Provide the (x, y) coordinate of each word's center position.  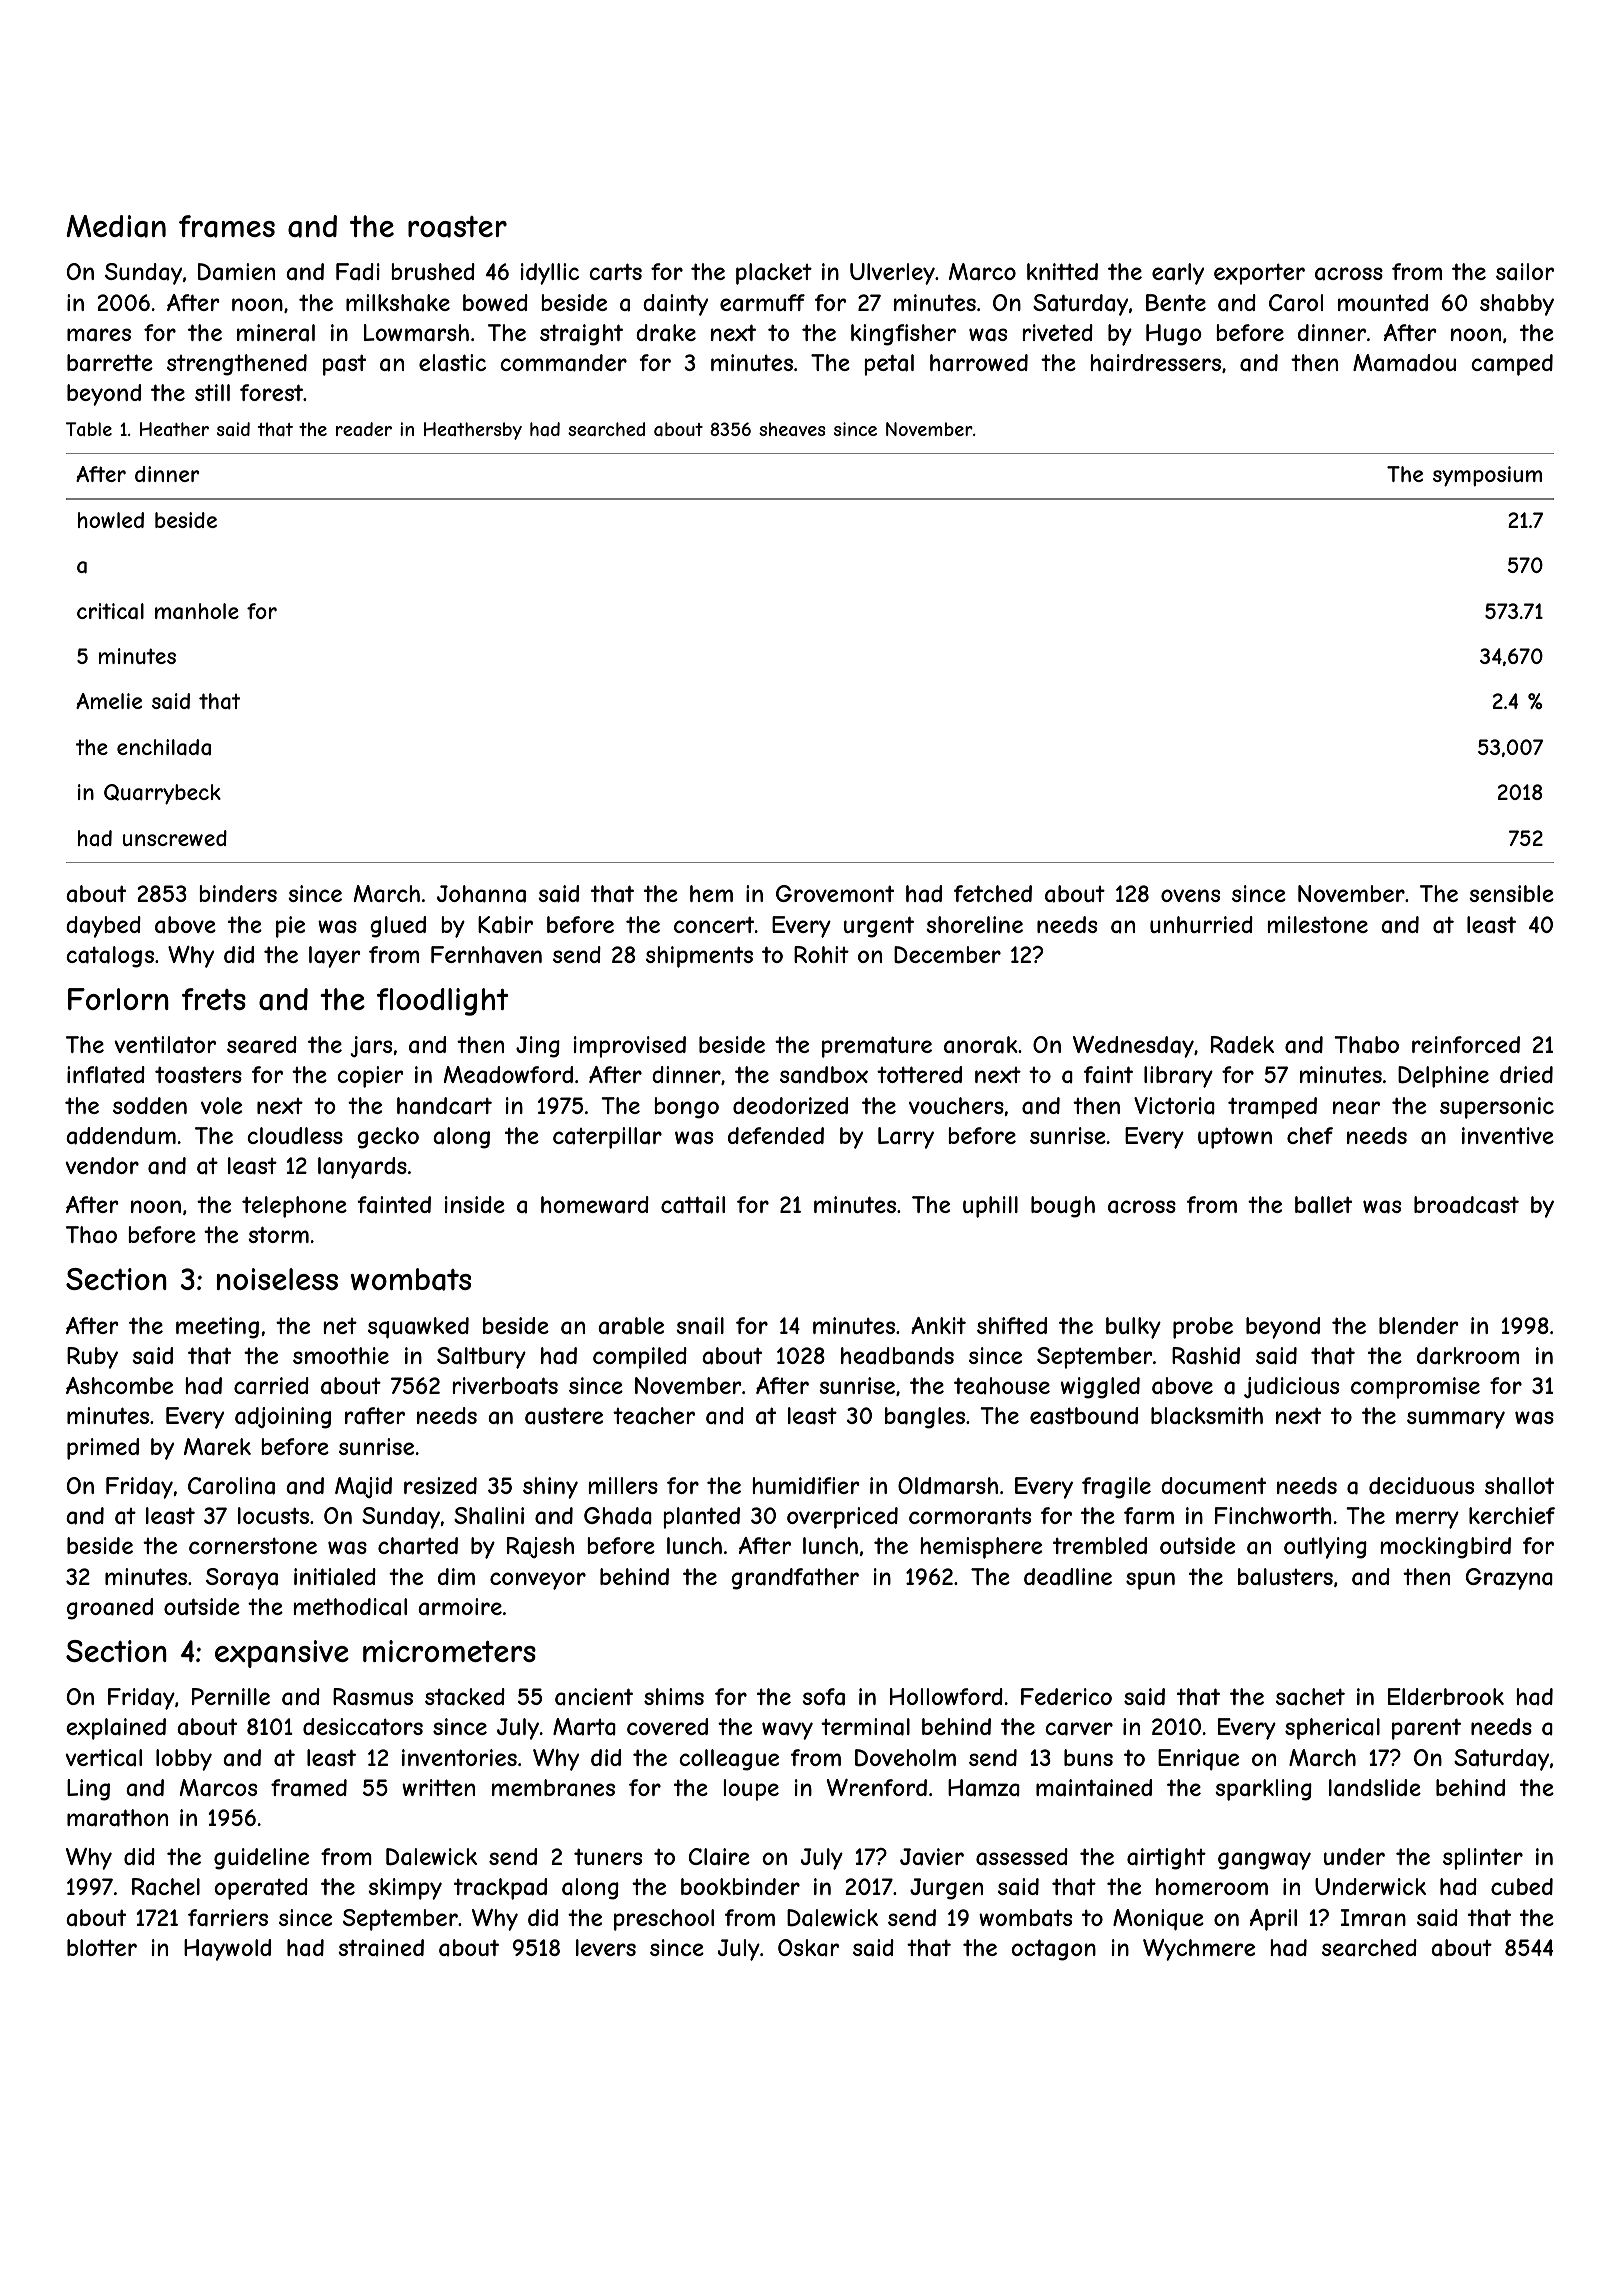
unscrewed (175, 838)
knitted (1062, 271)
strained (381, 1948)
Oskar (808, 1948)
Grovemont (835, 893)
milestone (1318, 924)
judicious (1291, 1387)
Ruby (92, 1358)
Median (116, 226)
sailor (1525, 272)
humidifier (806, 1485)
